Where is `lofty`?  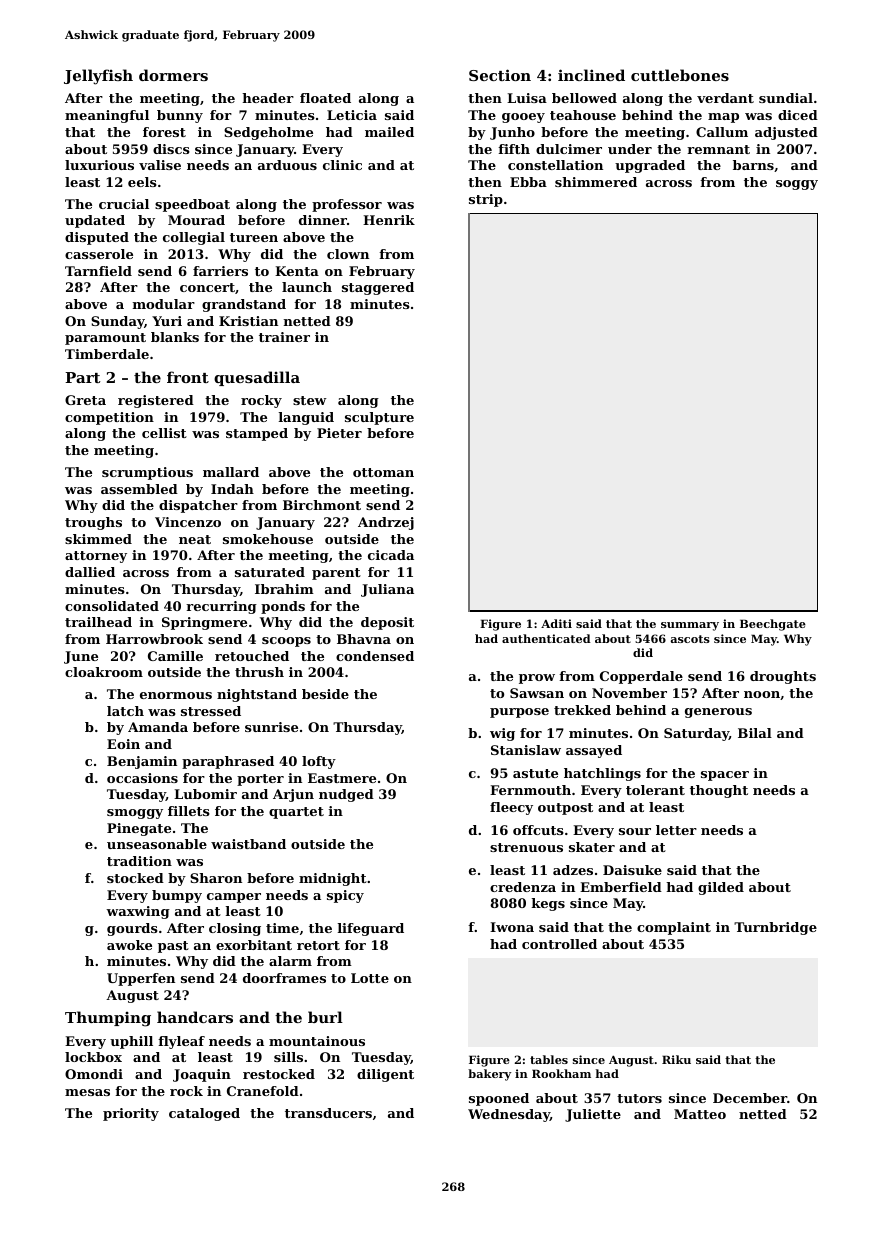 lofty is located at coordinates (319, 762).
